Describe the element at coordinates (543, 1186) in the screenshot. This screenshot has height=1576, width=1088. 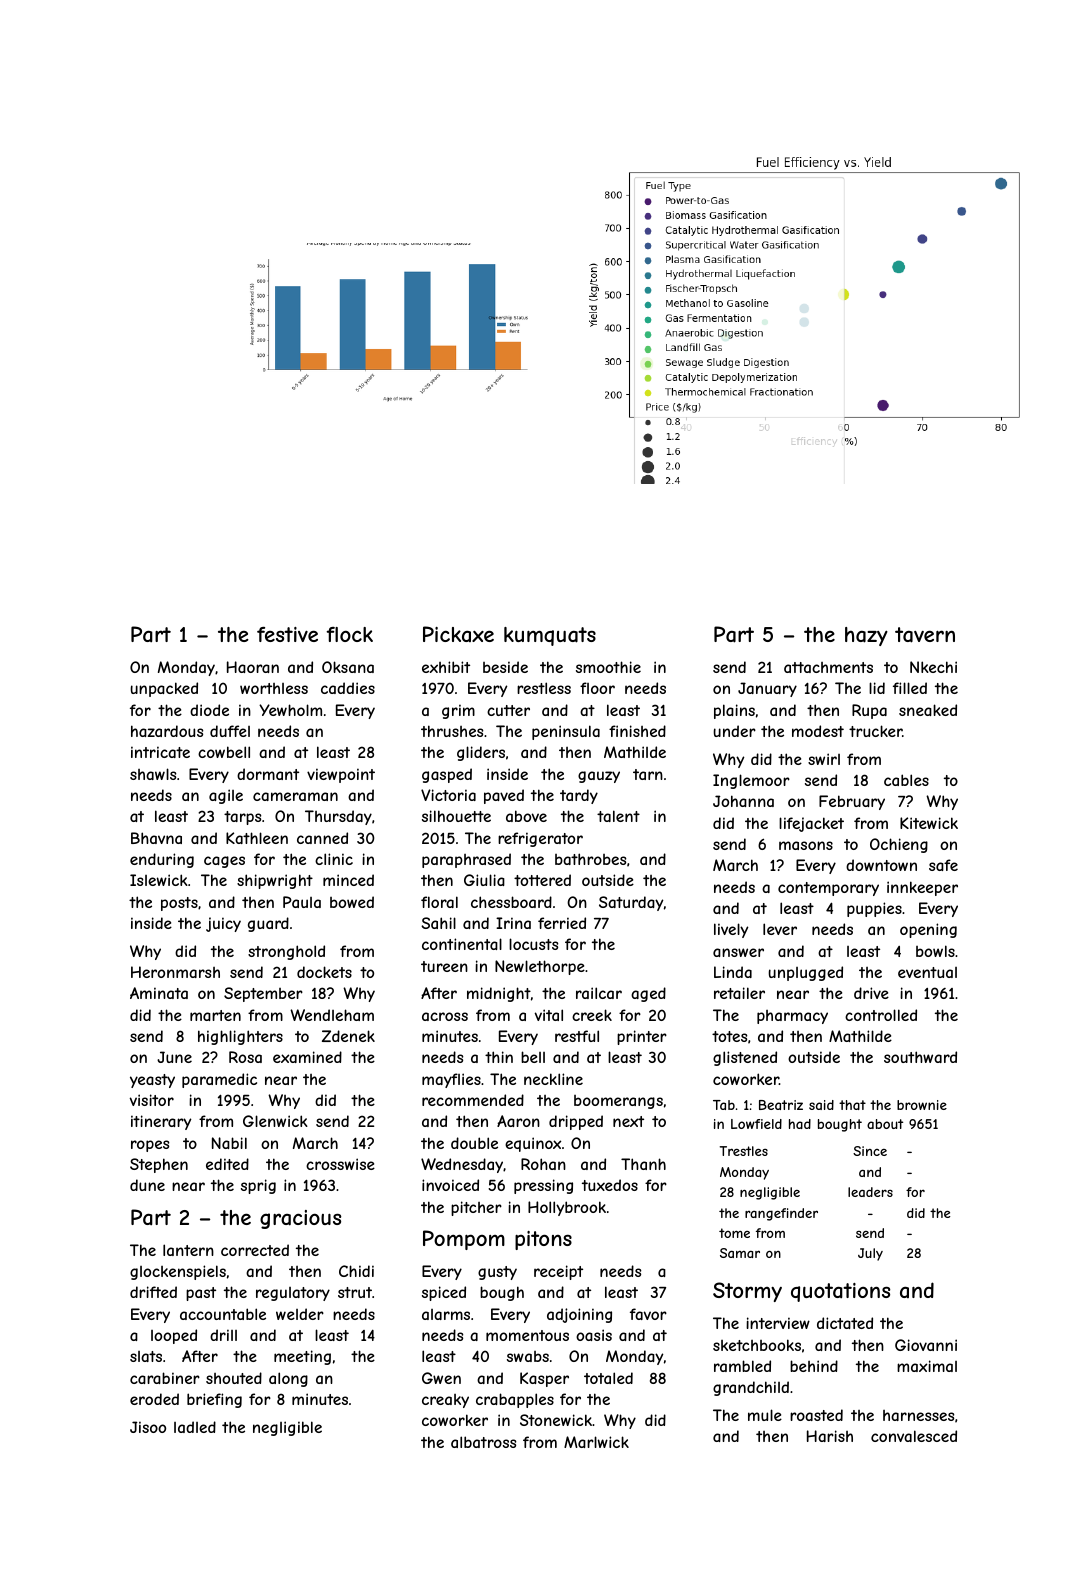
I see `pressing` at that location.
